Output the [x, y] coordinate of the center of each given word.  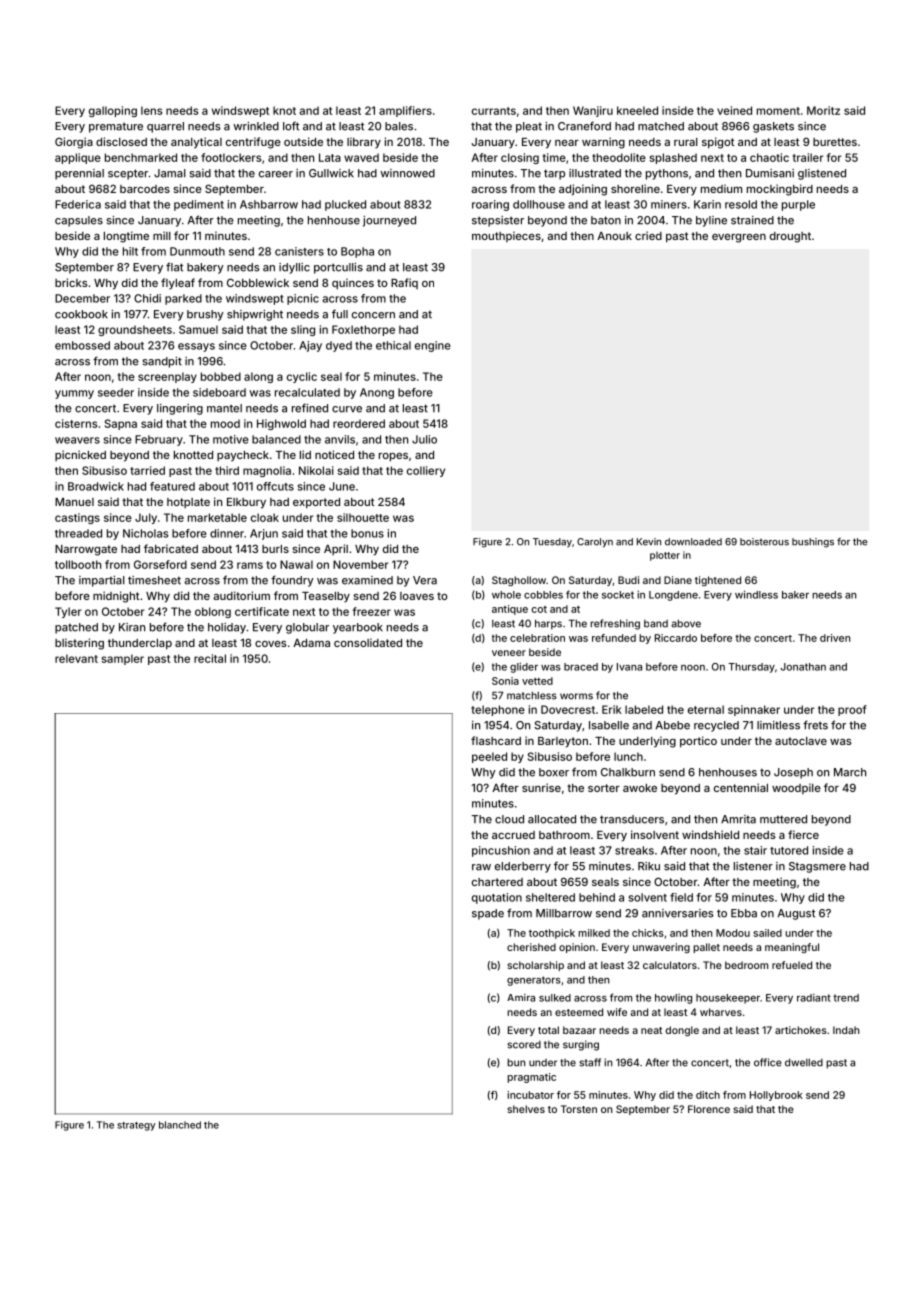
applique [78, 158]
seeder [116, 392]
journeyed [389, 221]
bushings [813, 543]
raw [481, 867]
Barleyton [563, 742]
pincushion [501, 851]
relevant [76, 658]
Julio [424, 439]
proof [852, 710]
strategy [136, 1126]
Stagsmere [817, 867]
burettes [835, 142]
